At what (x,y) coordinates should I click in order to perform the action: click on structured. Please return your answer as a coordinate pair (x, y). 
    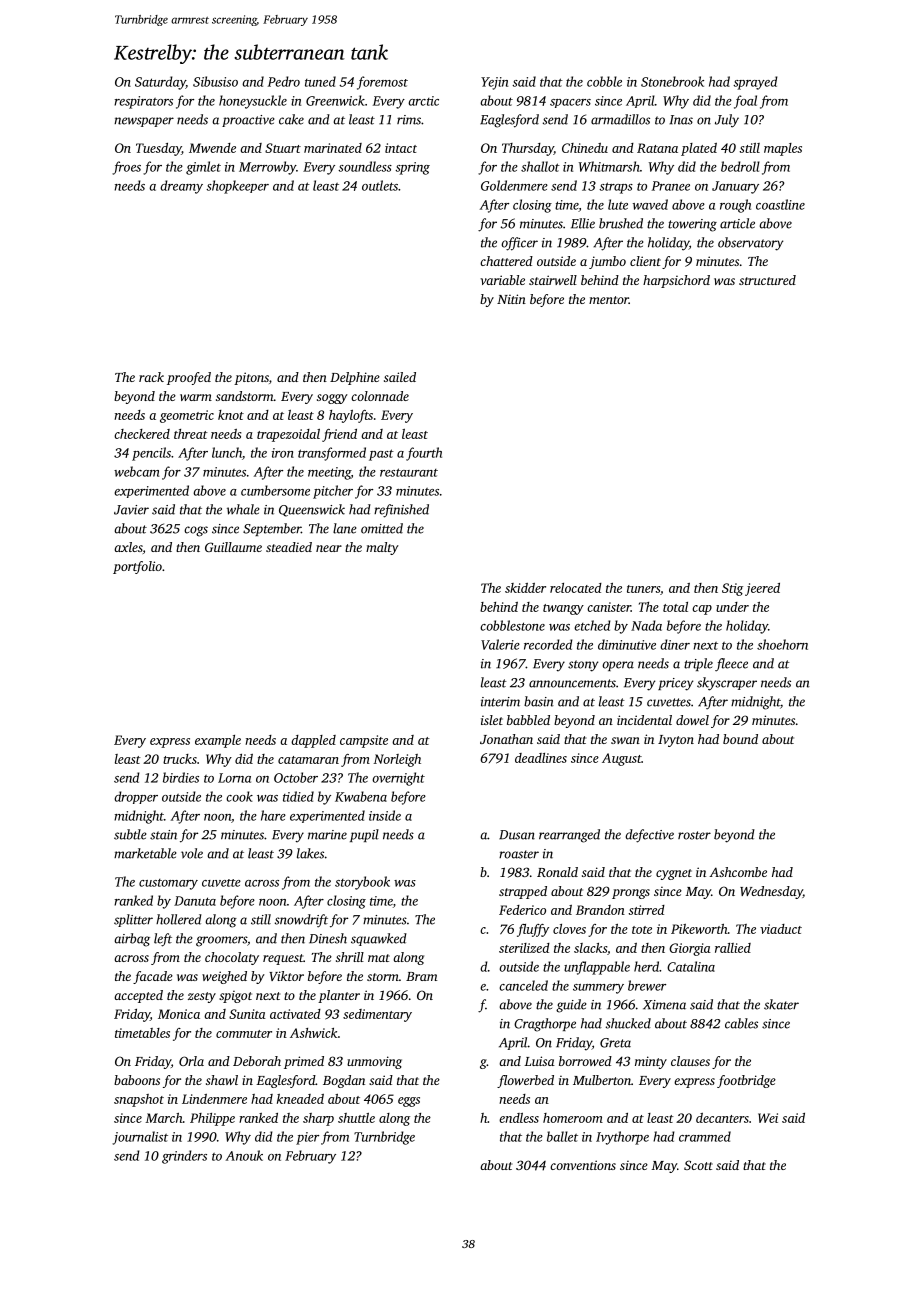
    Looking at the image, I should click on (767, 280).
